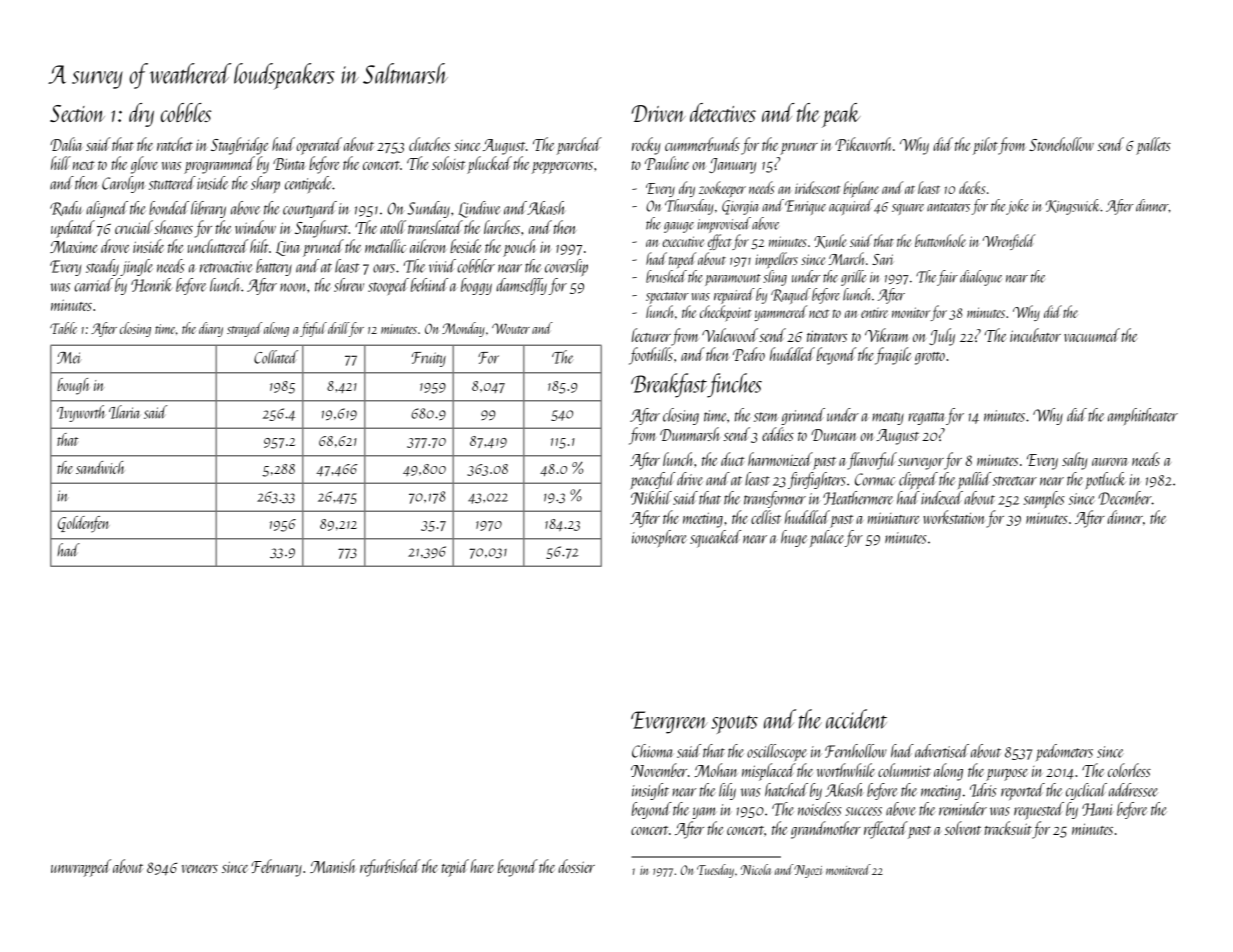  Describe the element at coordinates (276, 357) in the document. I see `Collated` at that location.
